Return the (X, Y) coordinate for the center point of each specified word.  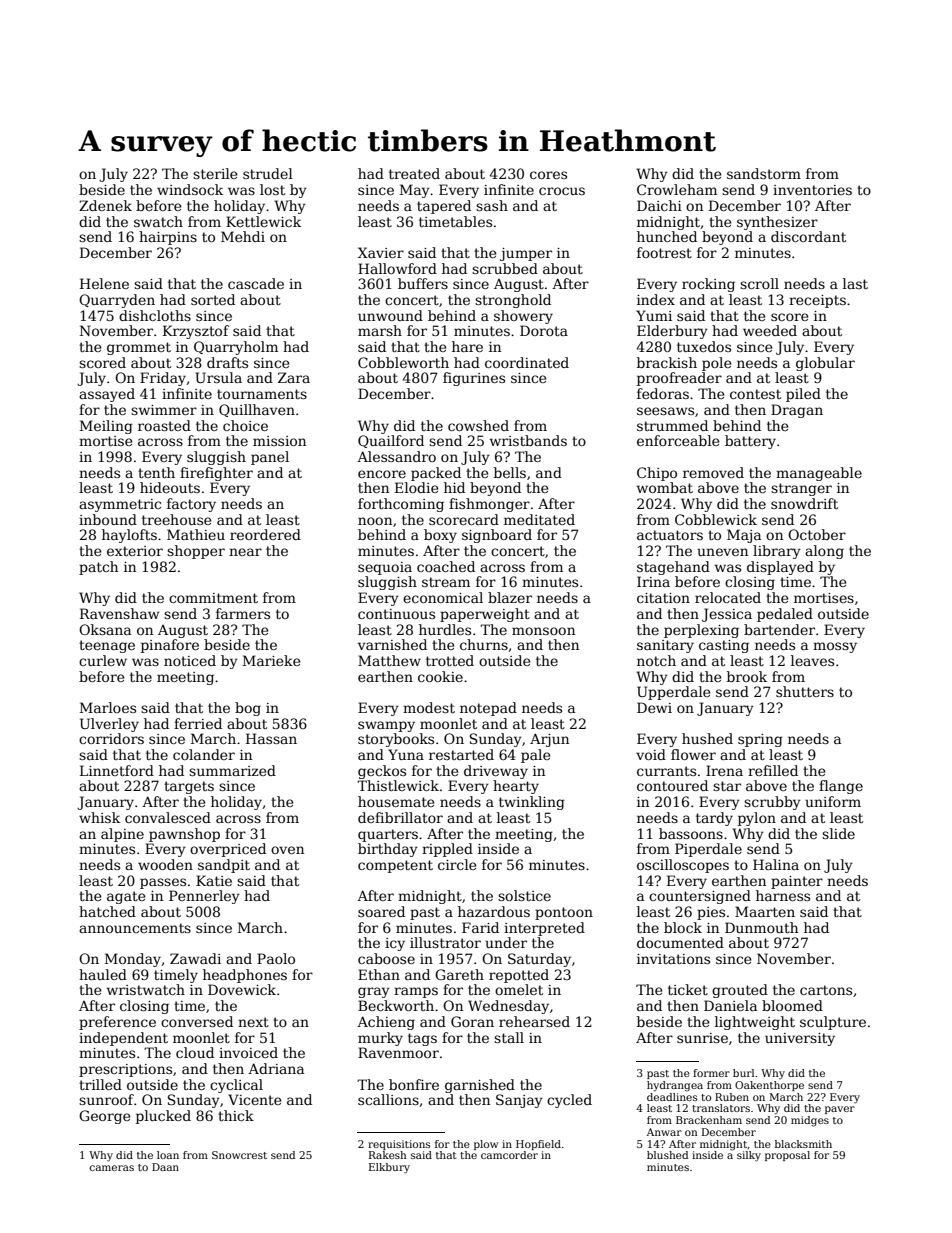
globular (825, 364)
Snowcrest (239, 1155)
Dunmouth (761, 927)
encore (382, 474)
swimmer (164, 410)
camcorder (509, 1155)
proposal (787, 1156)
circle (457, 864)
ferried (198, 723)
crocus (562, 191)
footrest (664, 252)
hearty (516, 787)
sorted (213, 299)
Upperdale (674, 693)
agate (126, 897)
